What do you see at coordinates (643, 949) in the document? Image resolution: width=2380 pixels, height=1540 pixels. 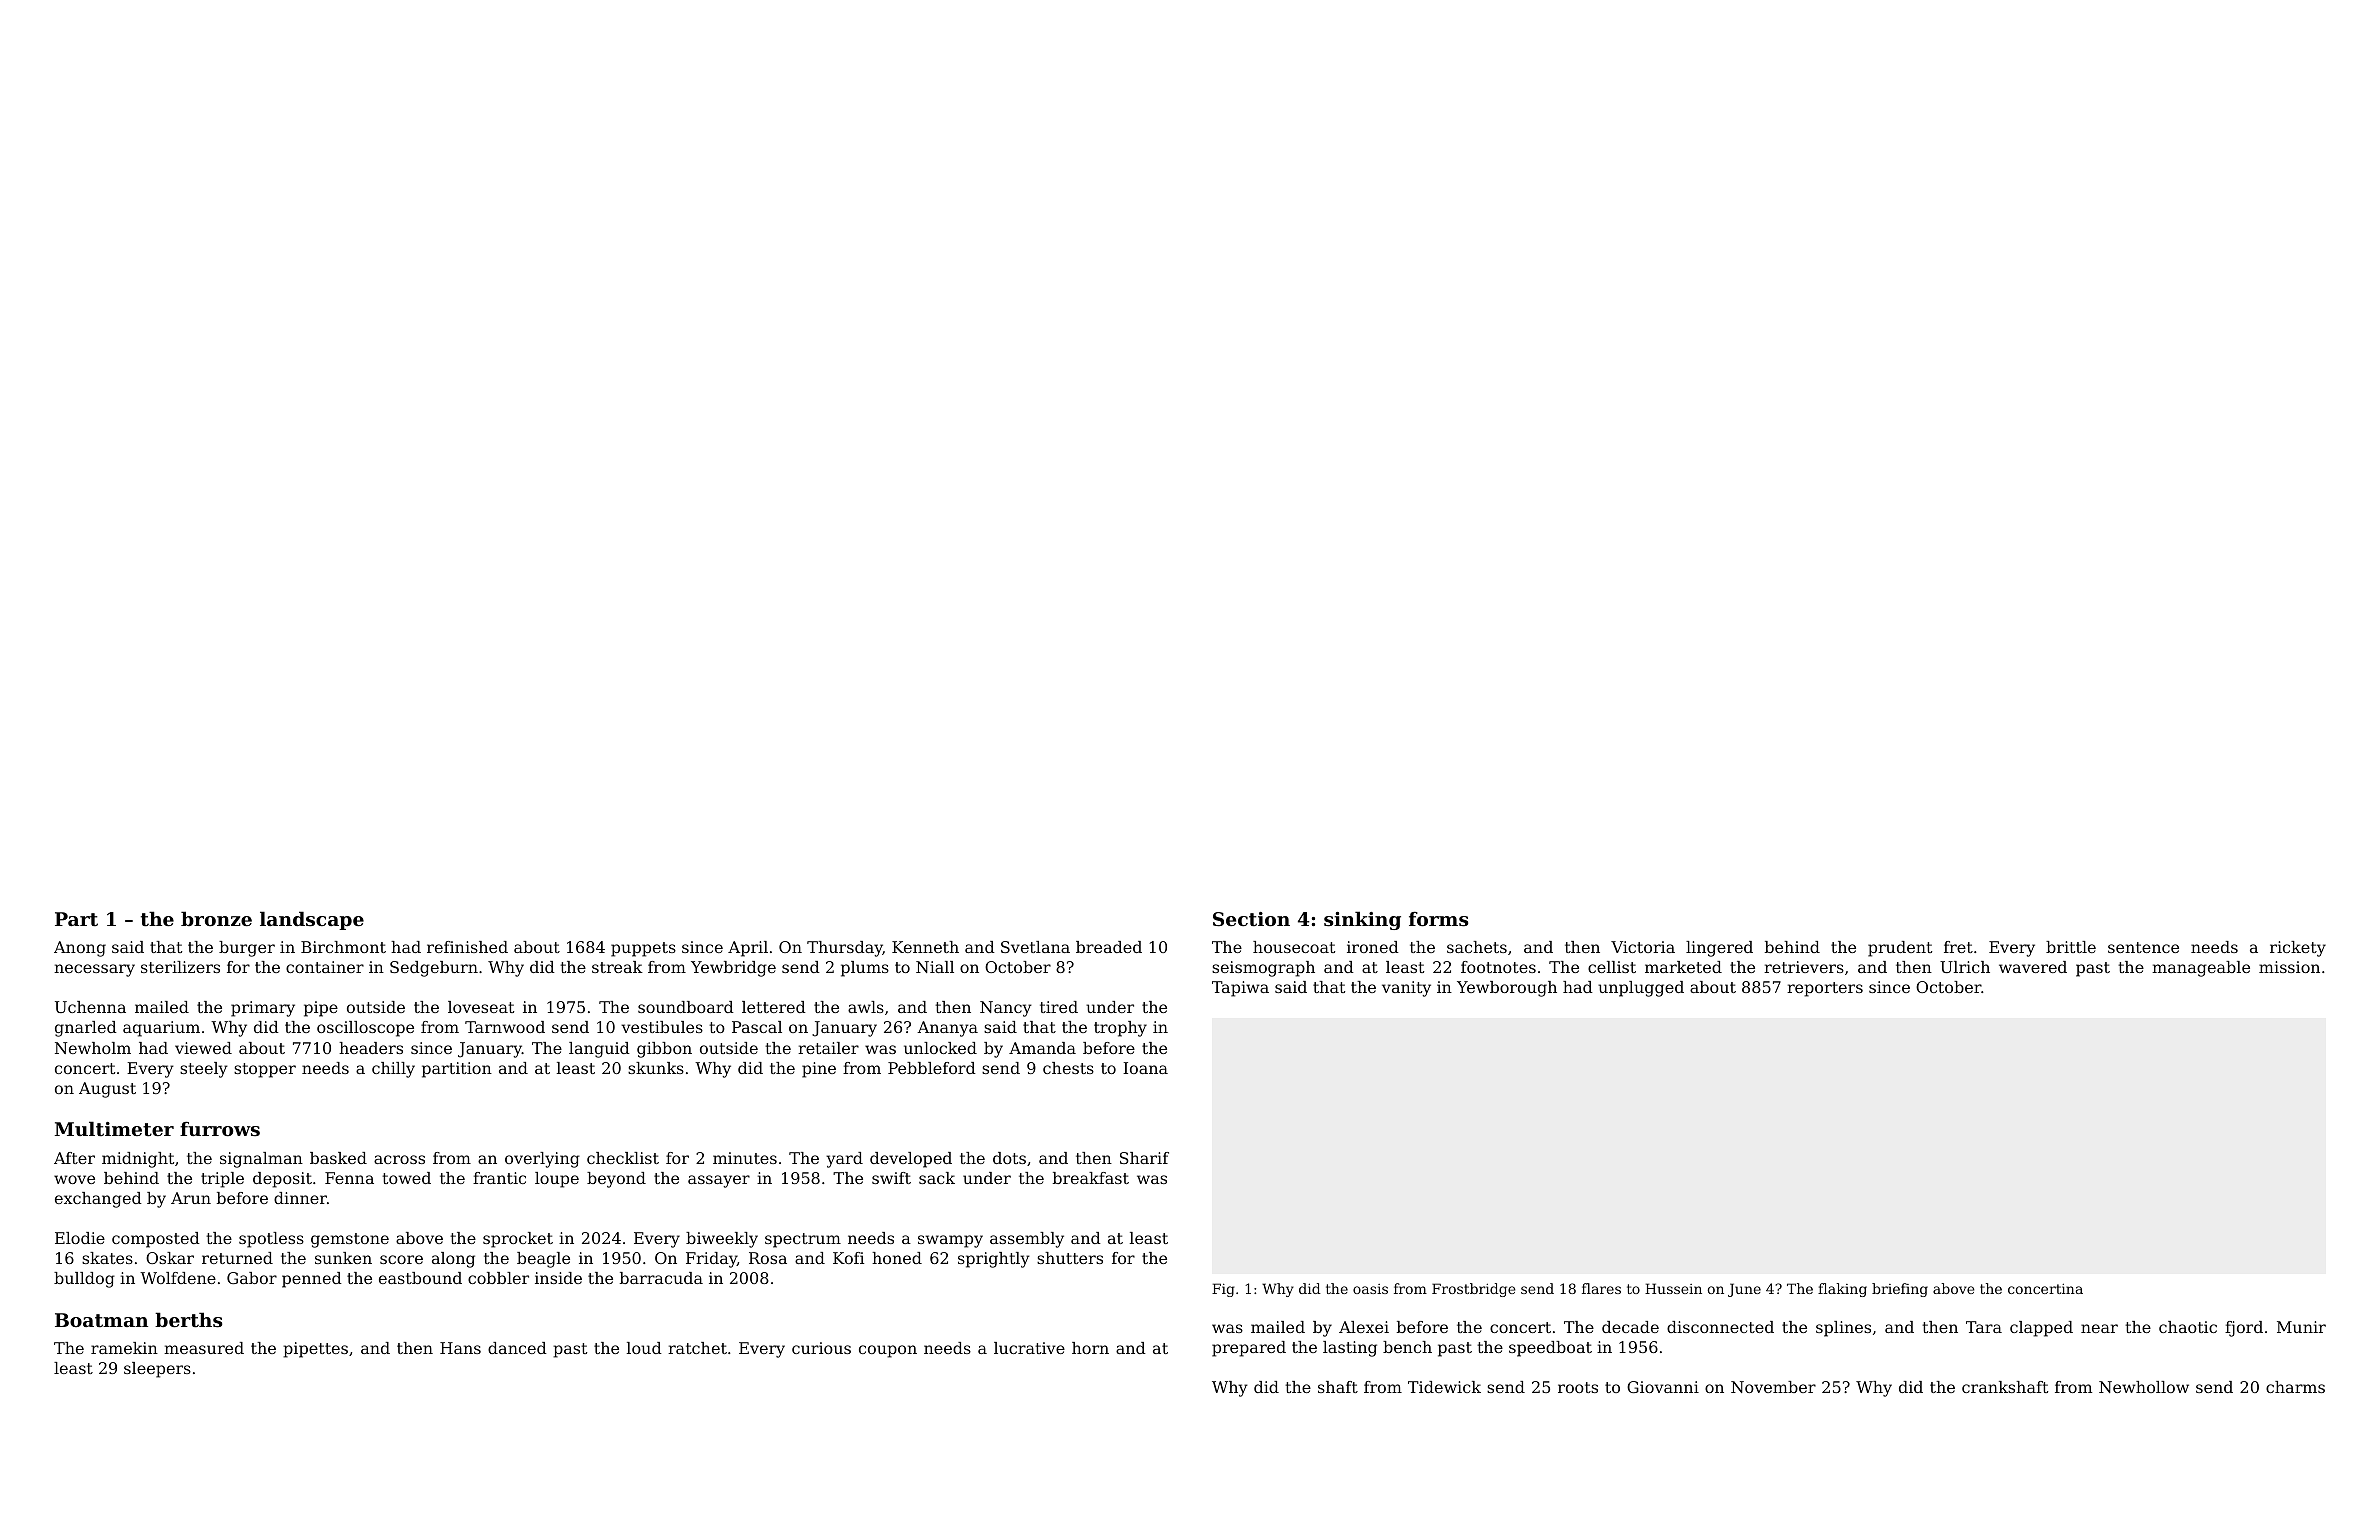 I see `puppets` at bounding box center [643, 949].
